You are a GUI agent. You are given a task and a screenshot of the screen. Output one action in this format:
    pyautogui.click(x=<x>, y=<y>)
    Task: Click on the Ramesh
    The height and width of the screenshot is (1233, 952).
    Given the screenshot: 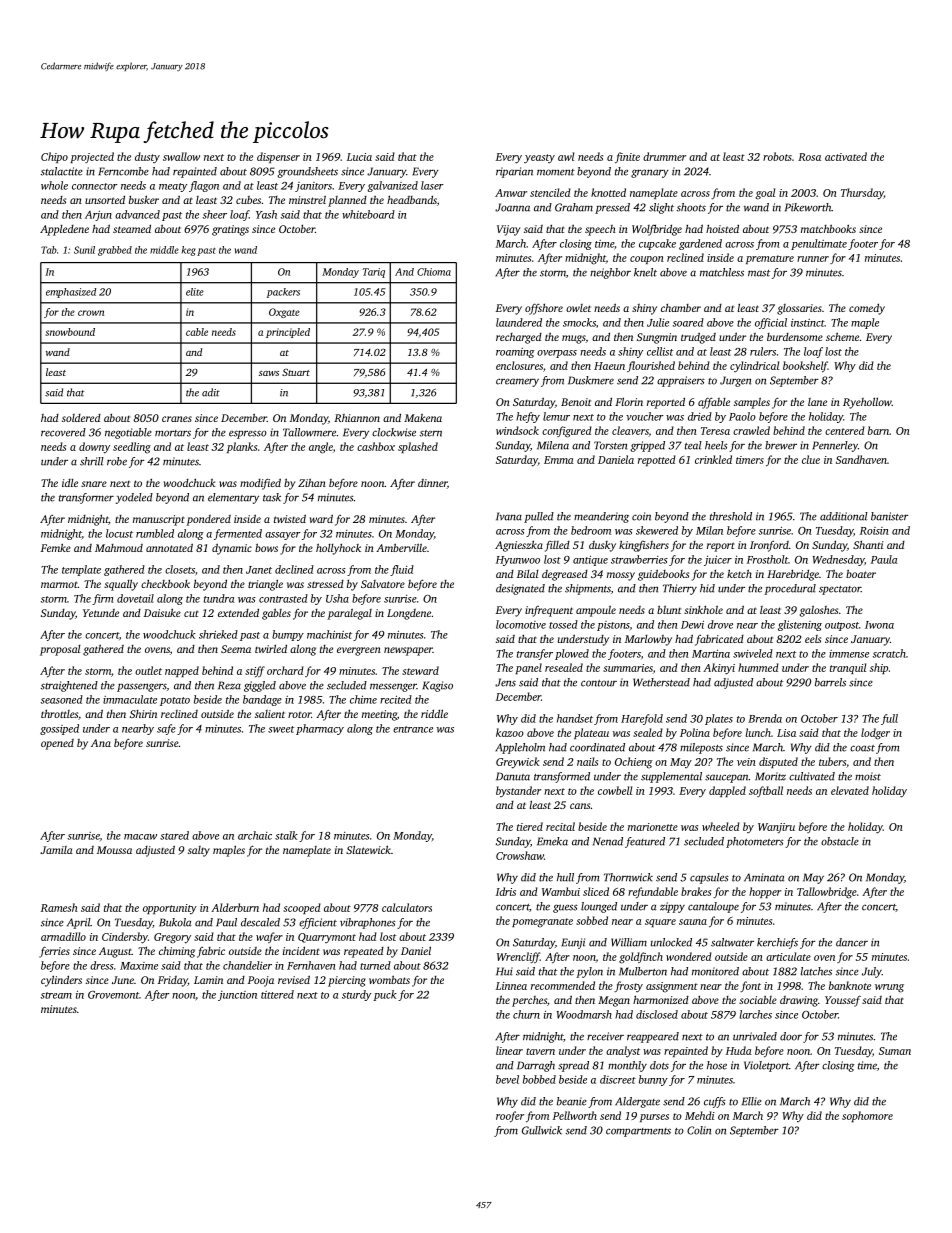 What is the action you would take?
    pyautogui.click(x=59, y=907)
